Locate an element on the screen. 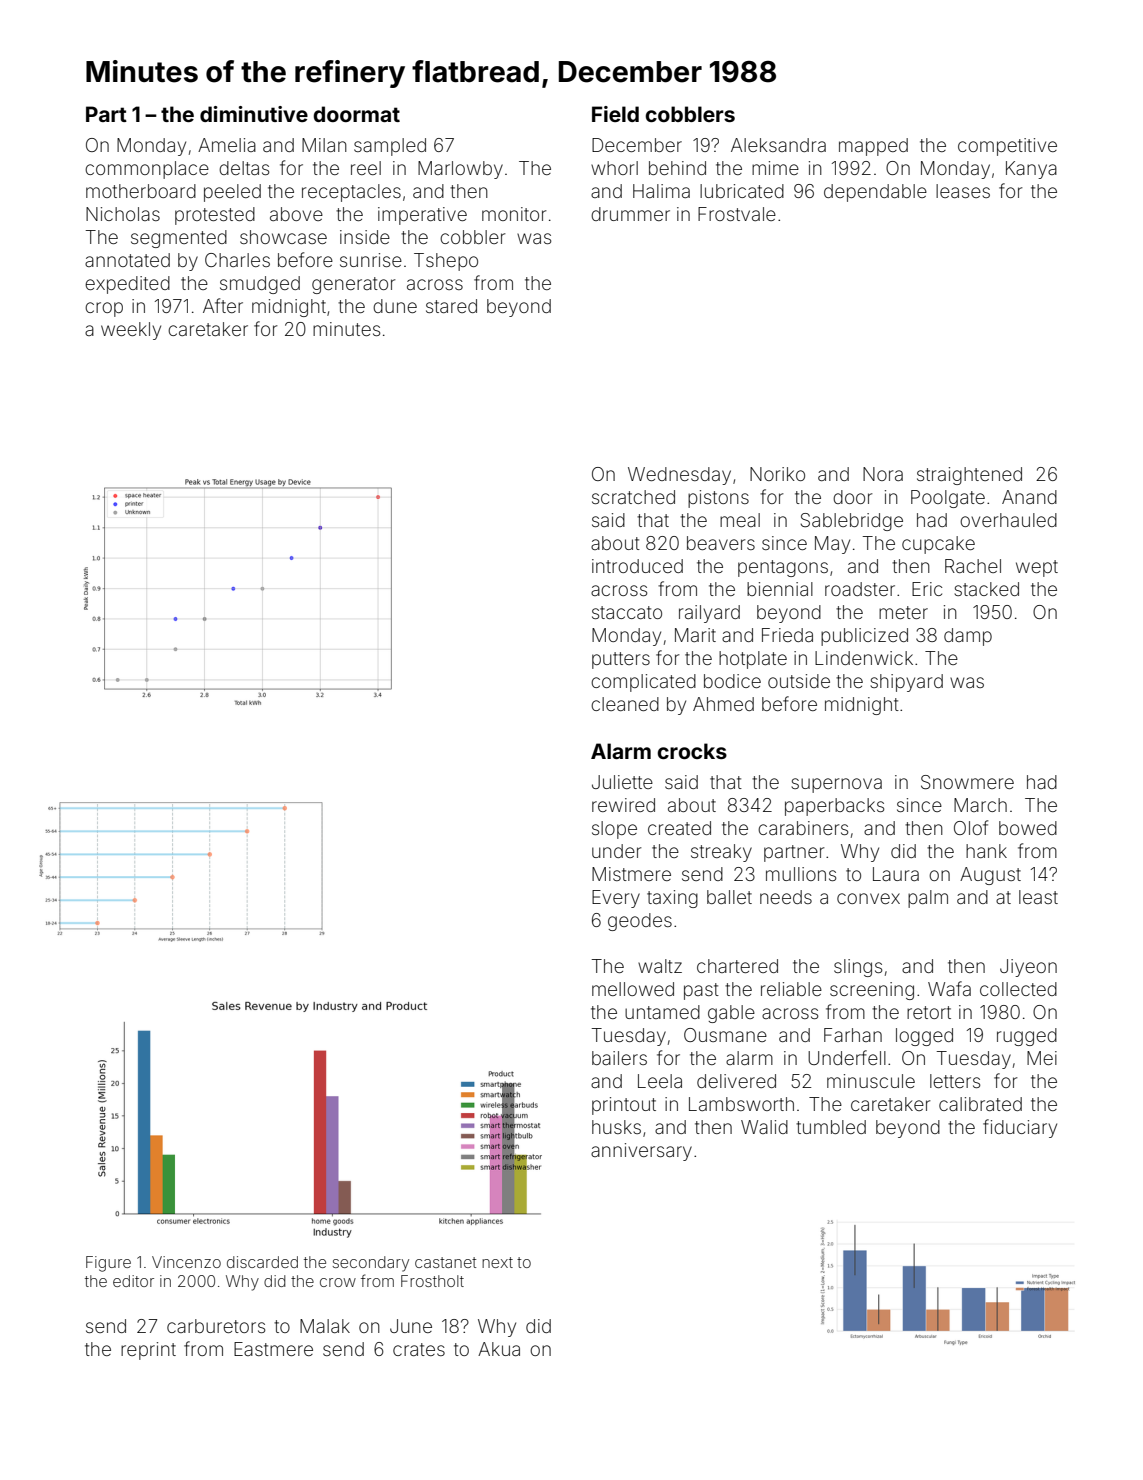 The height and width of the screenshot is (1480, 1143). publicized is located at coordinates (864, 637).
